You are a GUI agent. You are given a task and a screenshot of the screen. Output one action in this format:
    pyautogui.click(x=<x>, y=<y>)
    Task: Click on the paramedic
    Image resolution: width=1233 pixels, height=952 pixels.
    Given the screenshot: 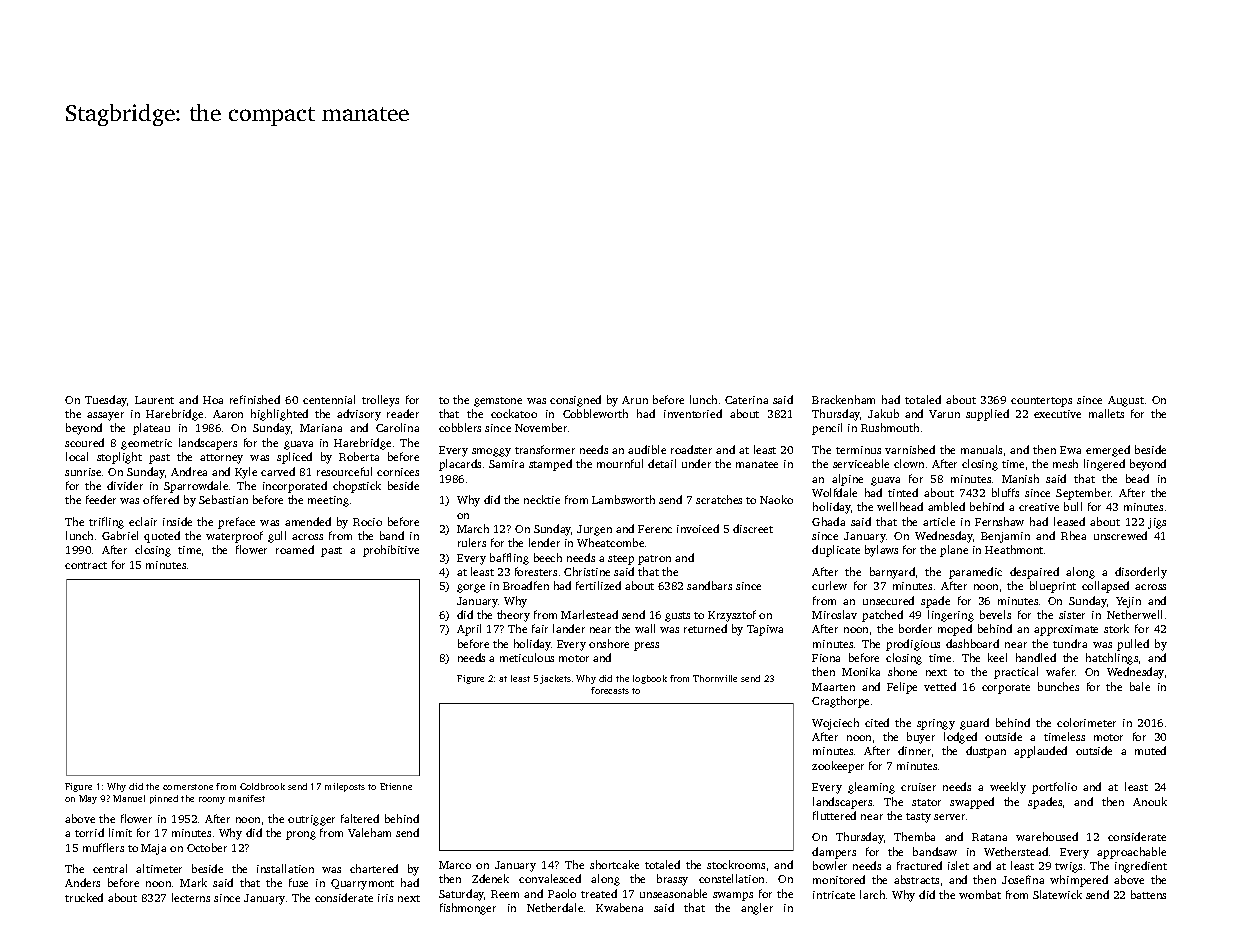 What is the action you would take?
    pyautogui.click(x=975, y=573)
